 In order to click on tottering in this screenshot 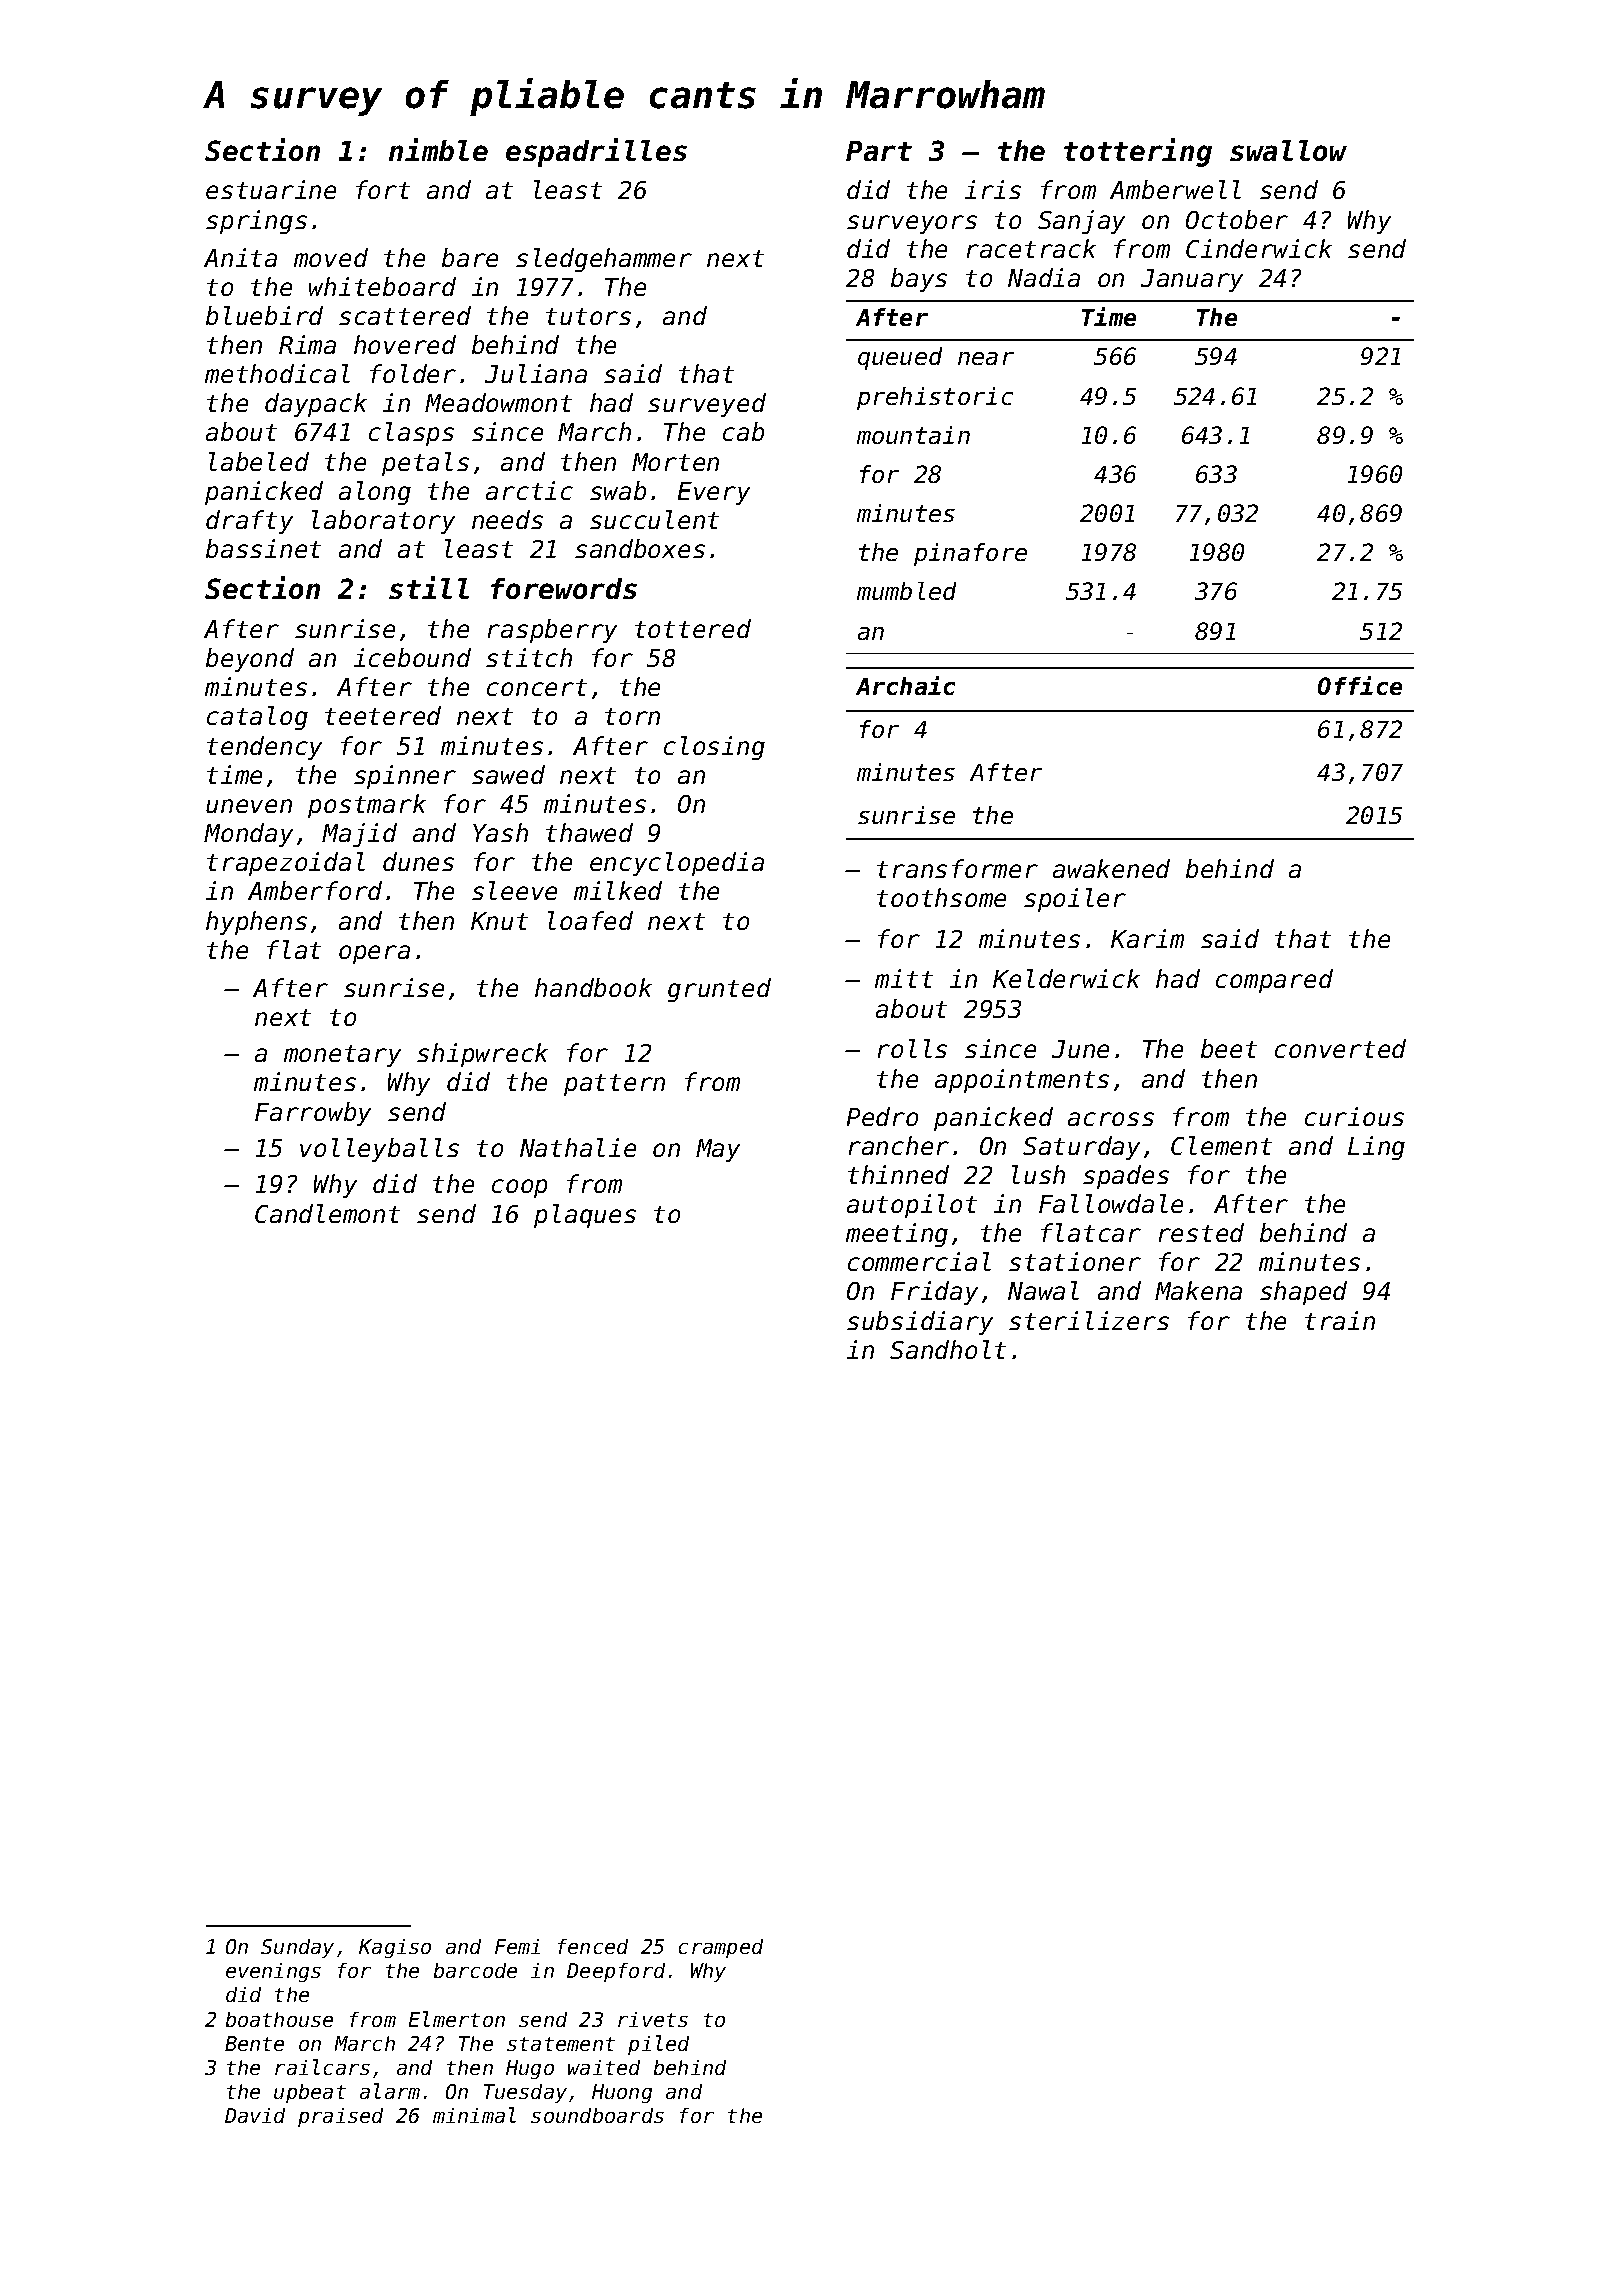, I will do `click(1138, 152)`.
